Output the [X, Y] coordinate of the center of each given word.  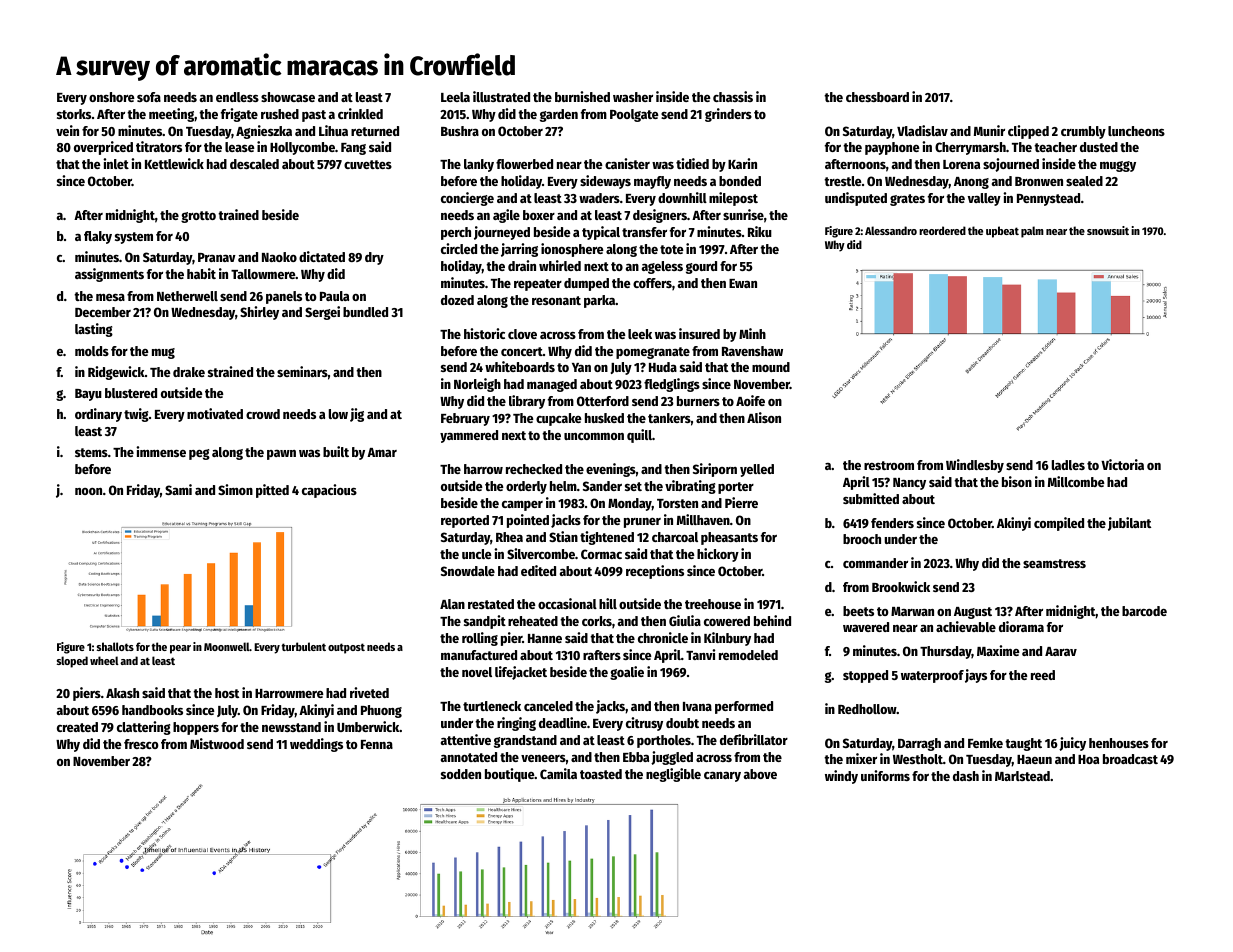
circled [459, 248]
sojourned [1011, 165]
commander [875, 563]
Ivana [697, 706]
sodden [461, 774]
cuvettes [368, 164]
